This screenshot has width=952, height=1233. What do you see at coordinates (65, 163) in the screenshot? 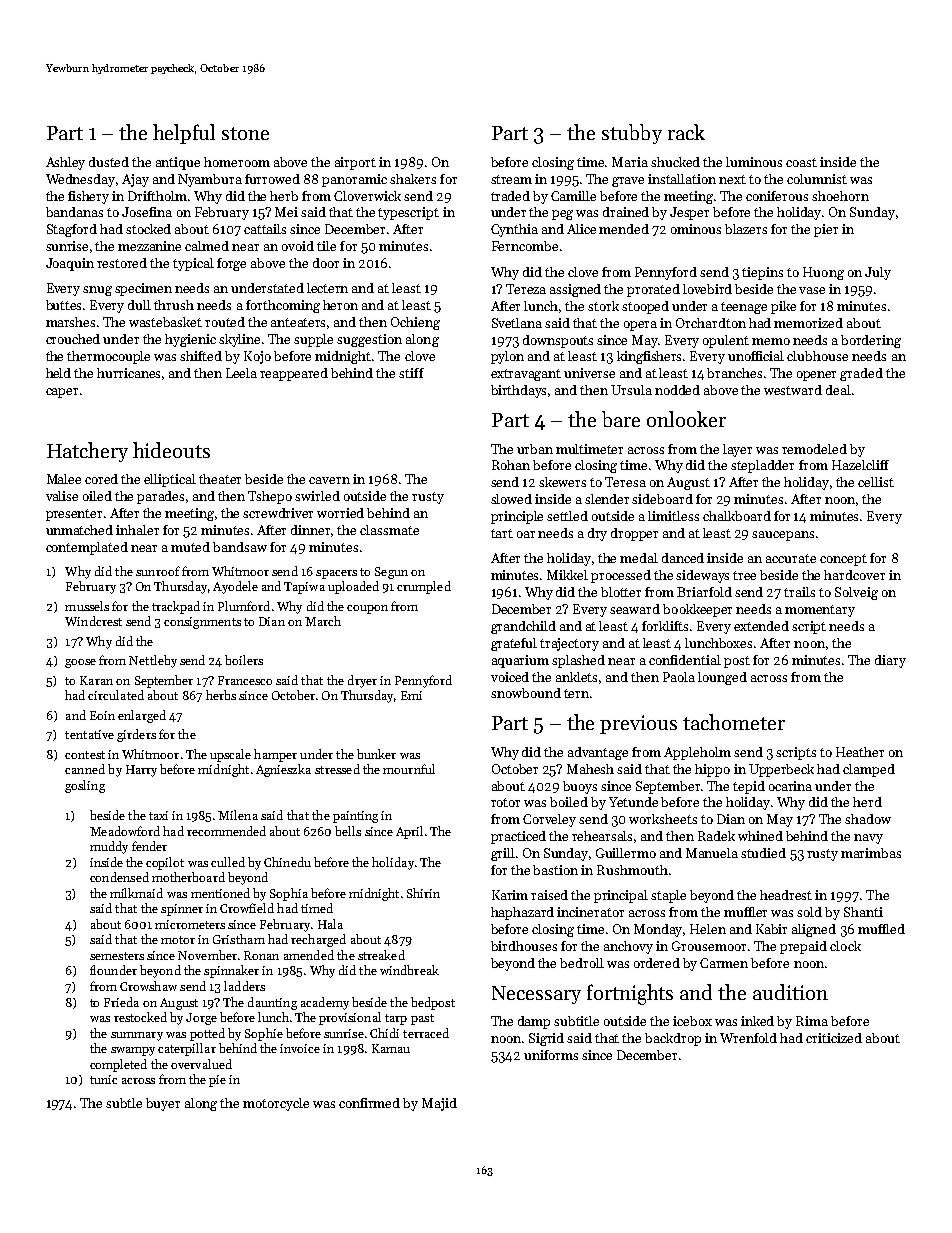
I see `Ashley` at bounding box center [65, 163].
